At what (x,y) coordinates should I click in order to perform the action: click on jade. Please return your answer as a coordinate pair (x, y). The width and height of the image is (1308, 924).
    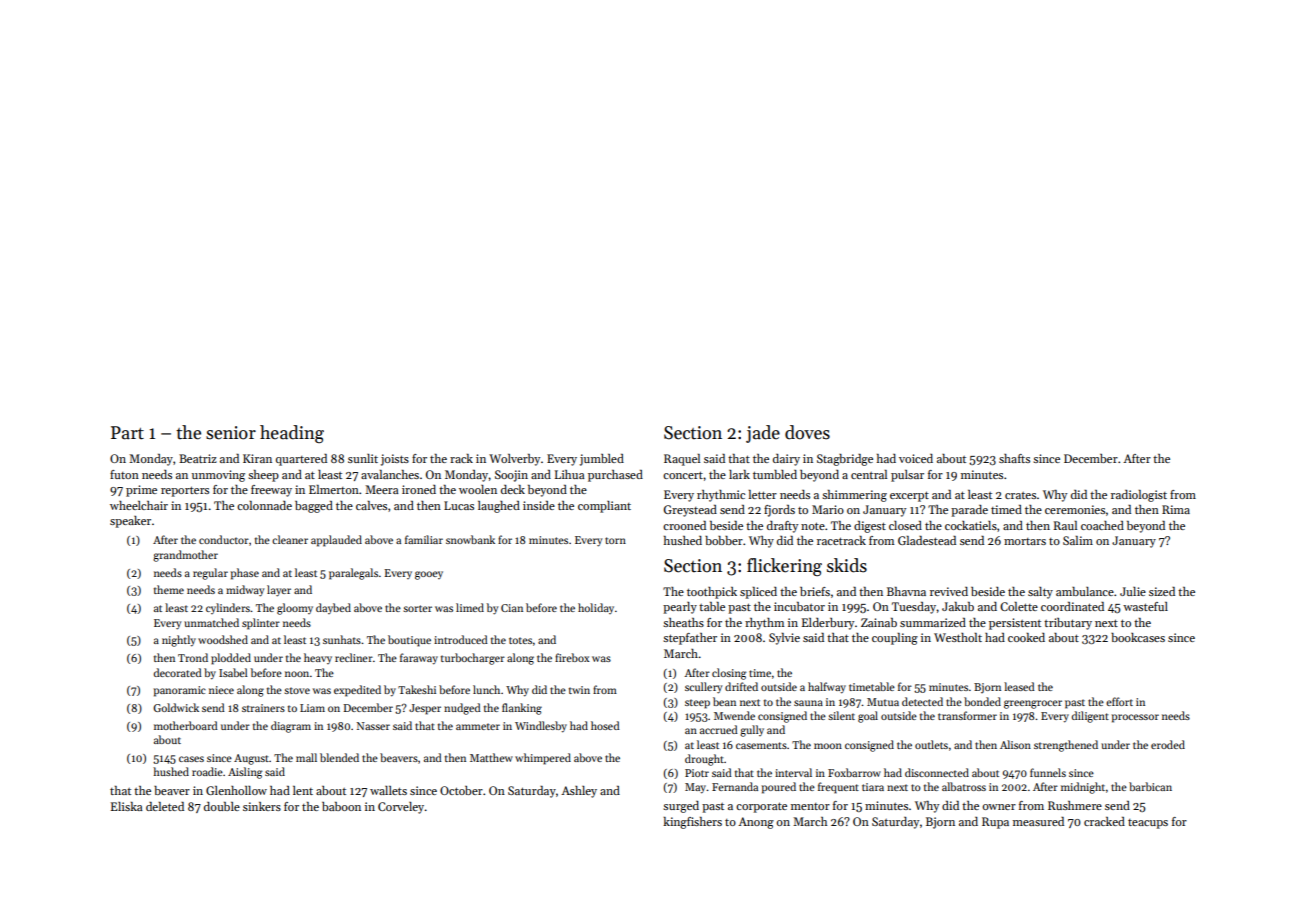
    Looking at the image, I should click on (763, 434).
